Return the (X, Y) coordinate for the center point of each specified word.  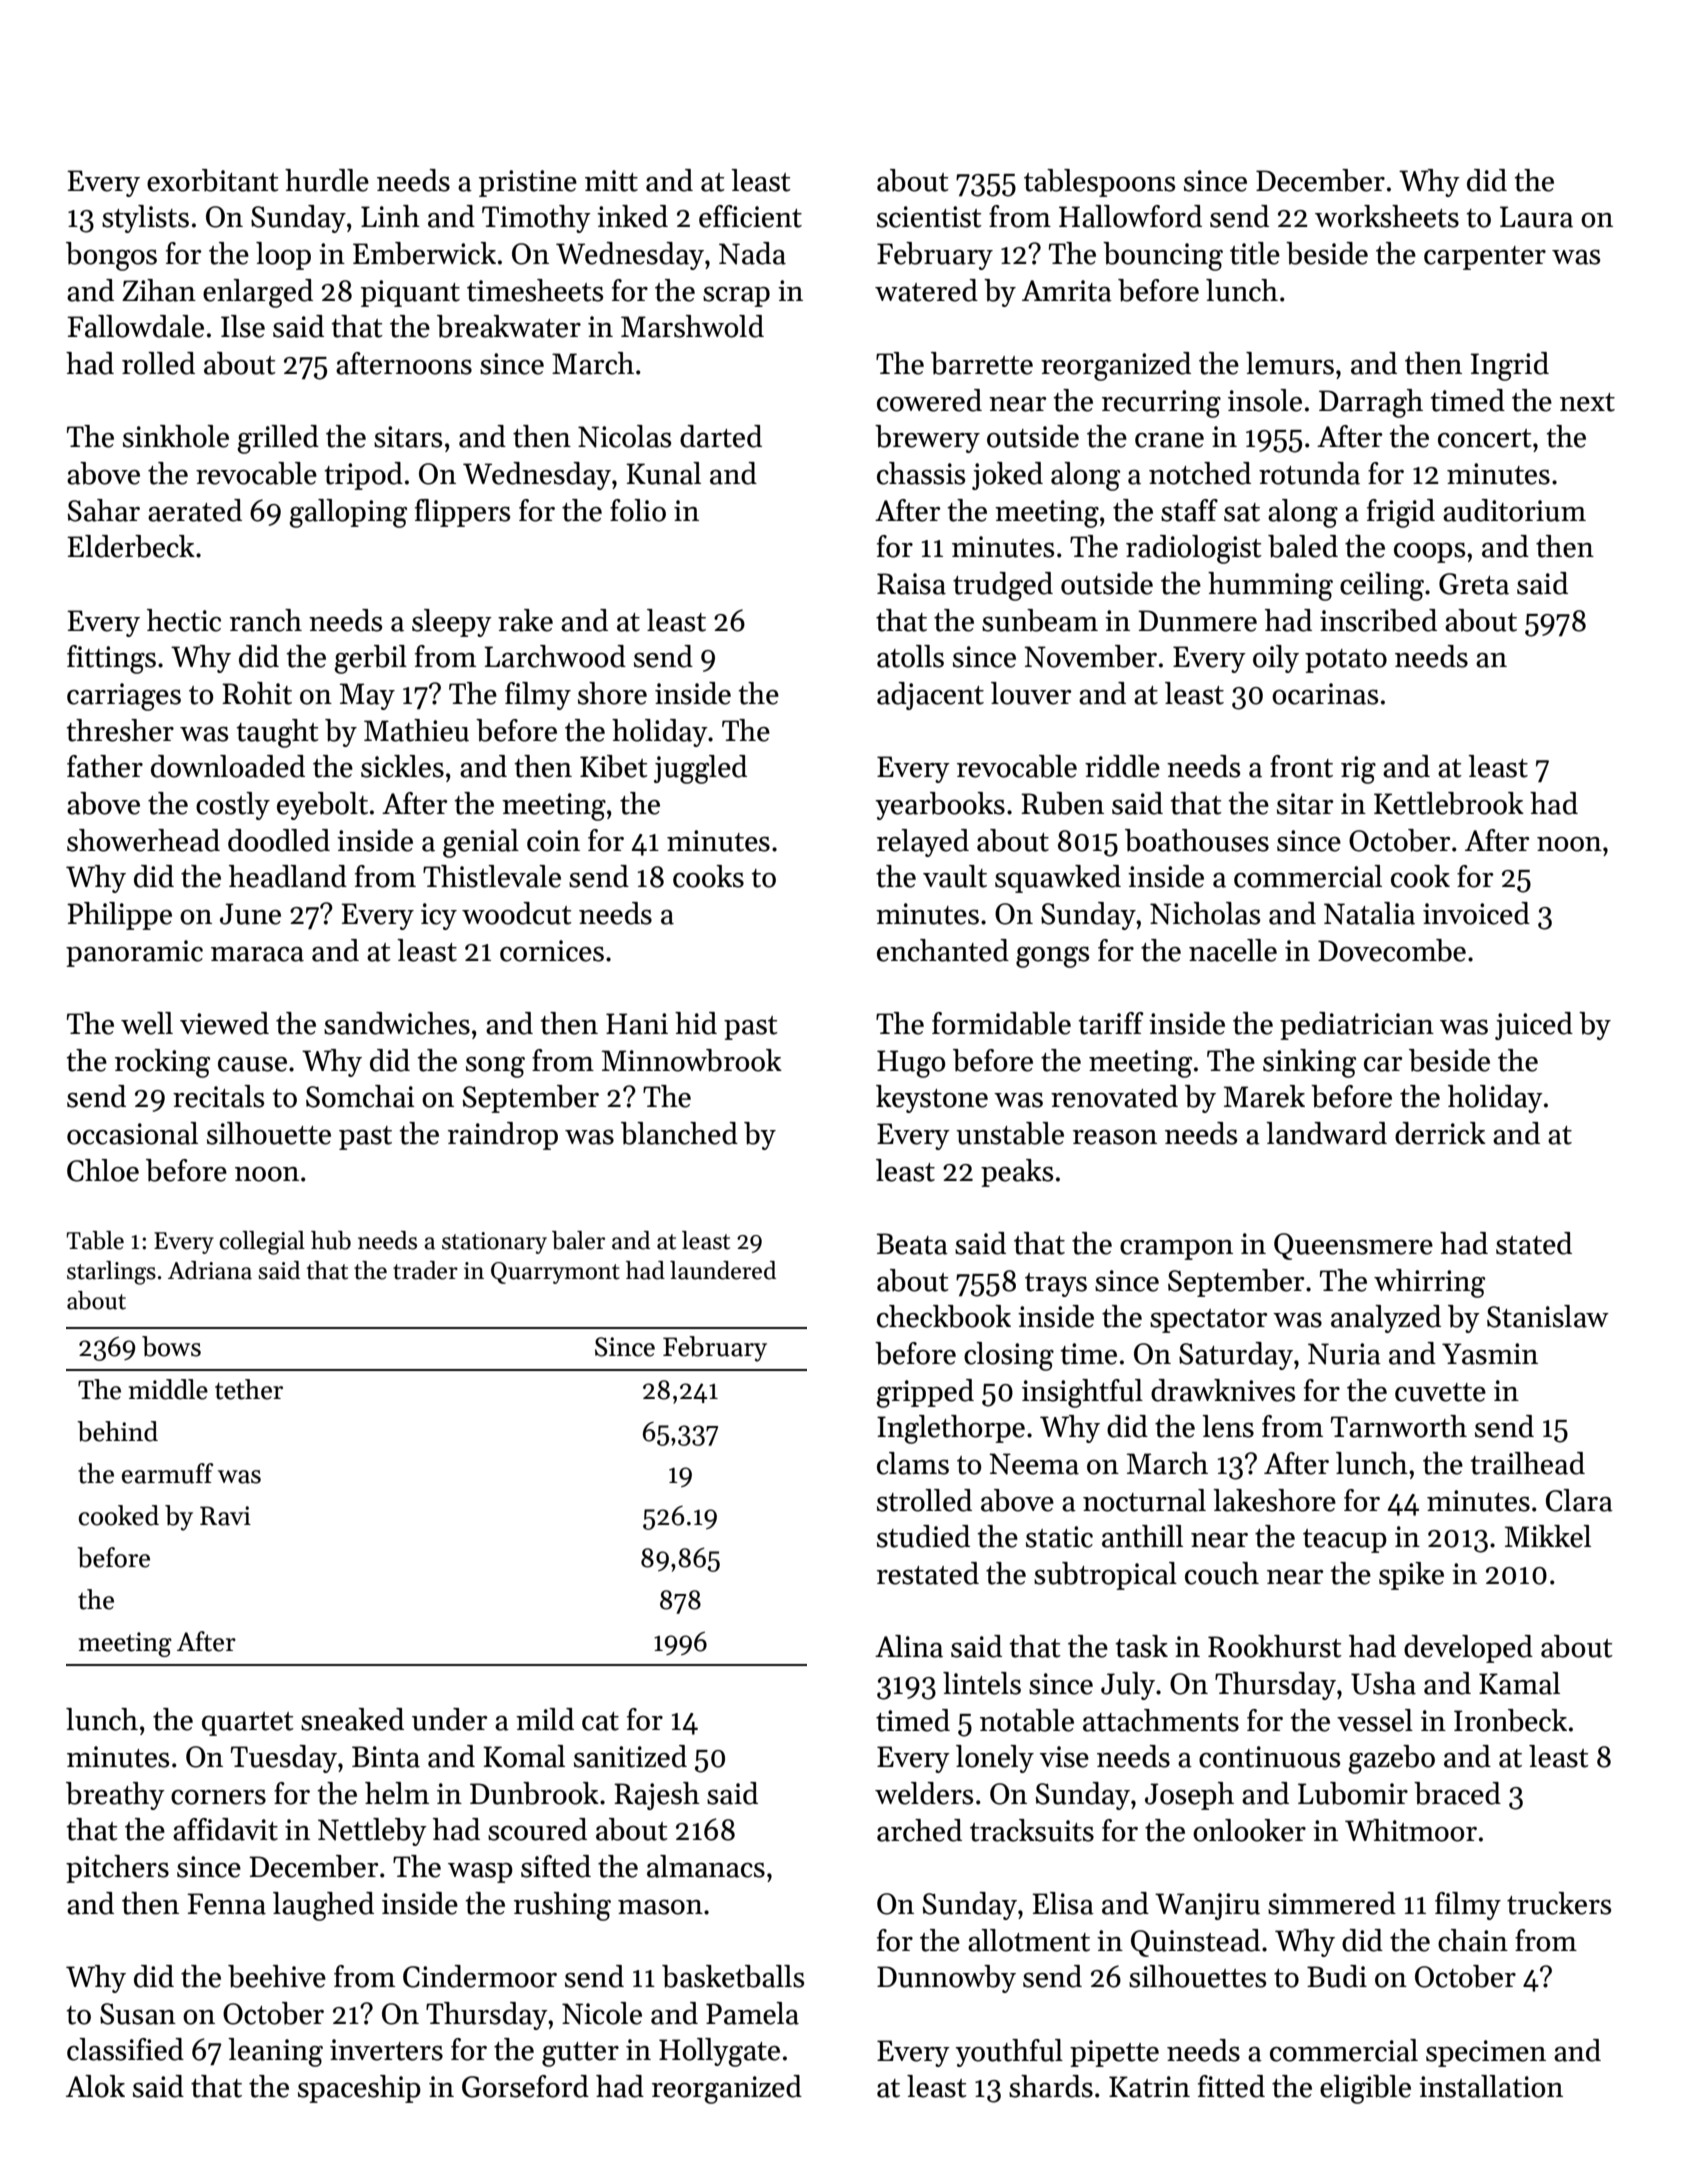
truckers (1559, 1903)
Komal (524, 1756)
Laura (1536, 217)
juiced (1534, 1026)
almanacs (706, 1866)
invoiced (1476, 913)
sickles (402, 766)
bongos (111, 256)
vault (955, 876)
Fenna (226, 1904)
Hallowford (1130, 216)
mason (660, 1907)
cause (252, 1064)
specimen (1486, 2053)
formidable (1001, 1023)
